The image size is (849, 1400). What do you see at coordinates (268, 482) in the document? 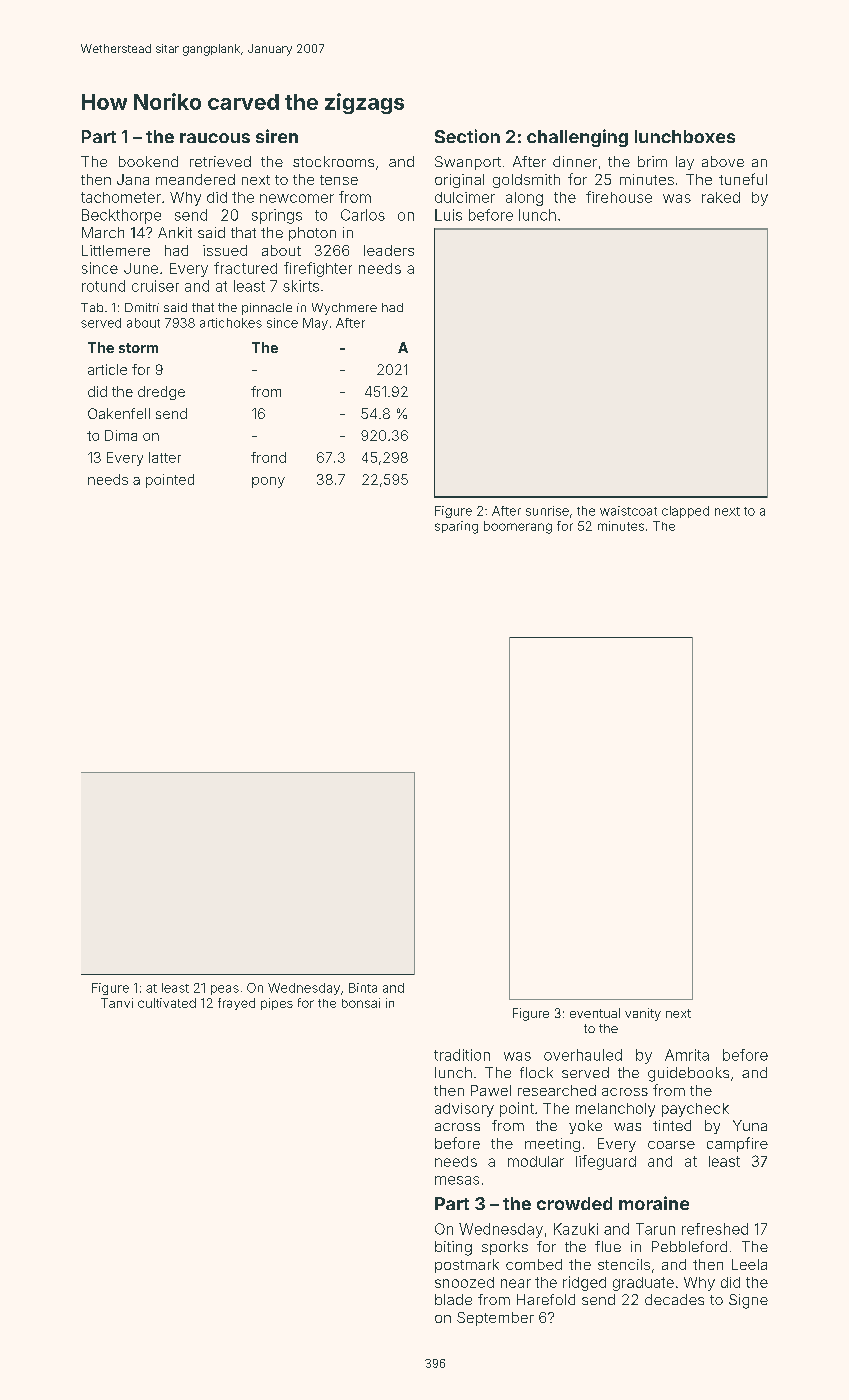
I see `pony` at bounding box center [268, 482].
